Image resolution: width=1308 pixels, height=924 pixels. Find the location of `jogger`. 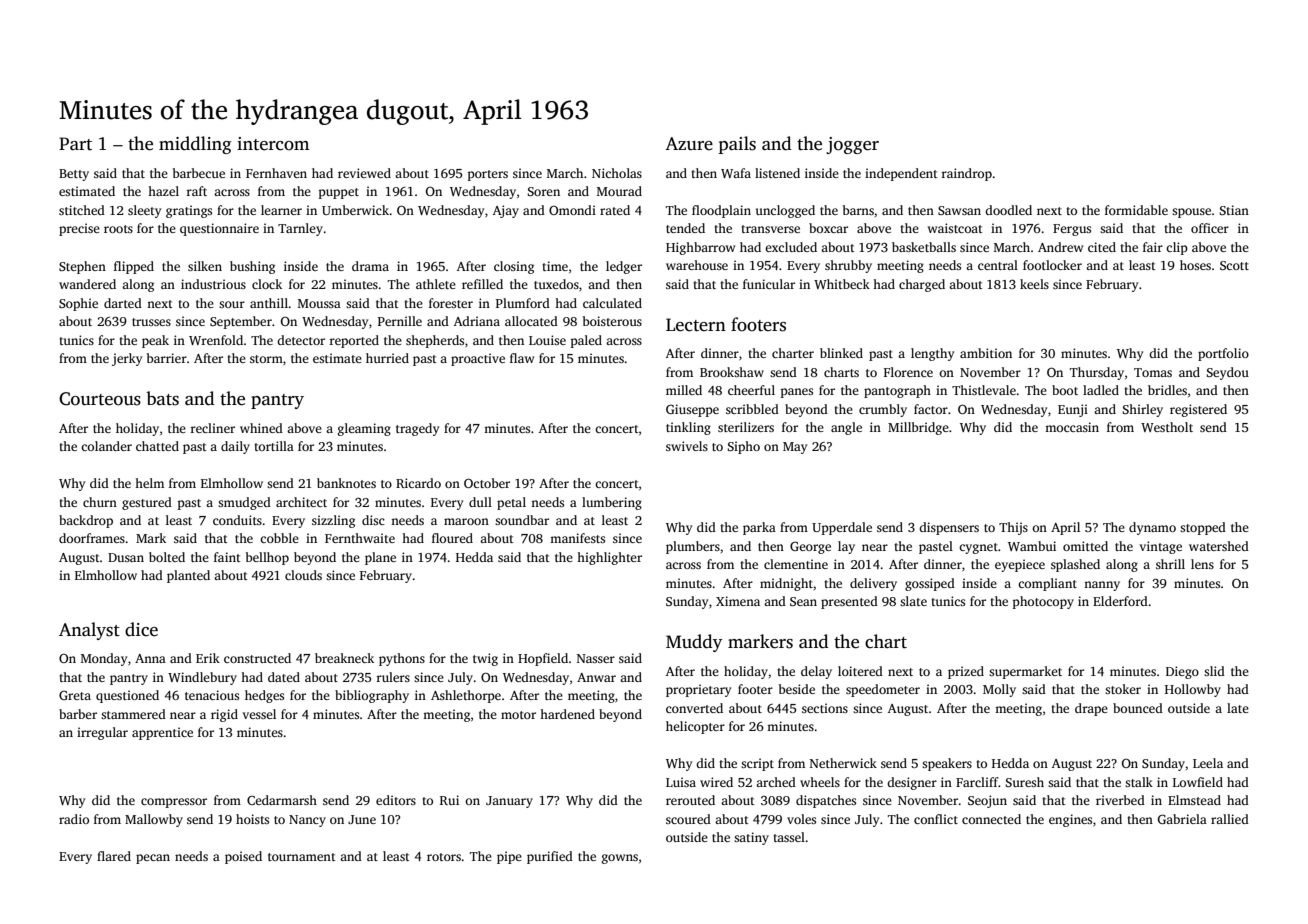

jogger is located at coordinates (852, 145).
